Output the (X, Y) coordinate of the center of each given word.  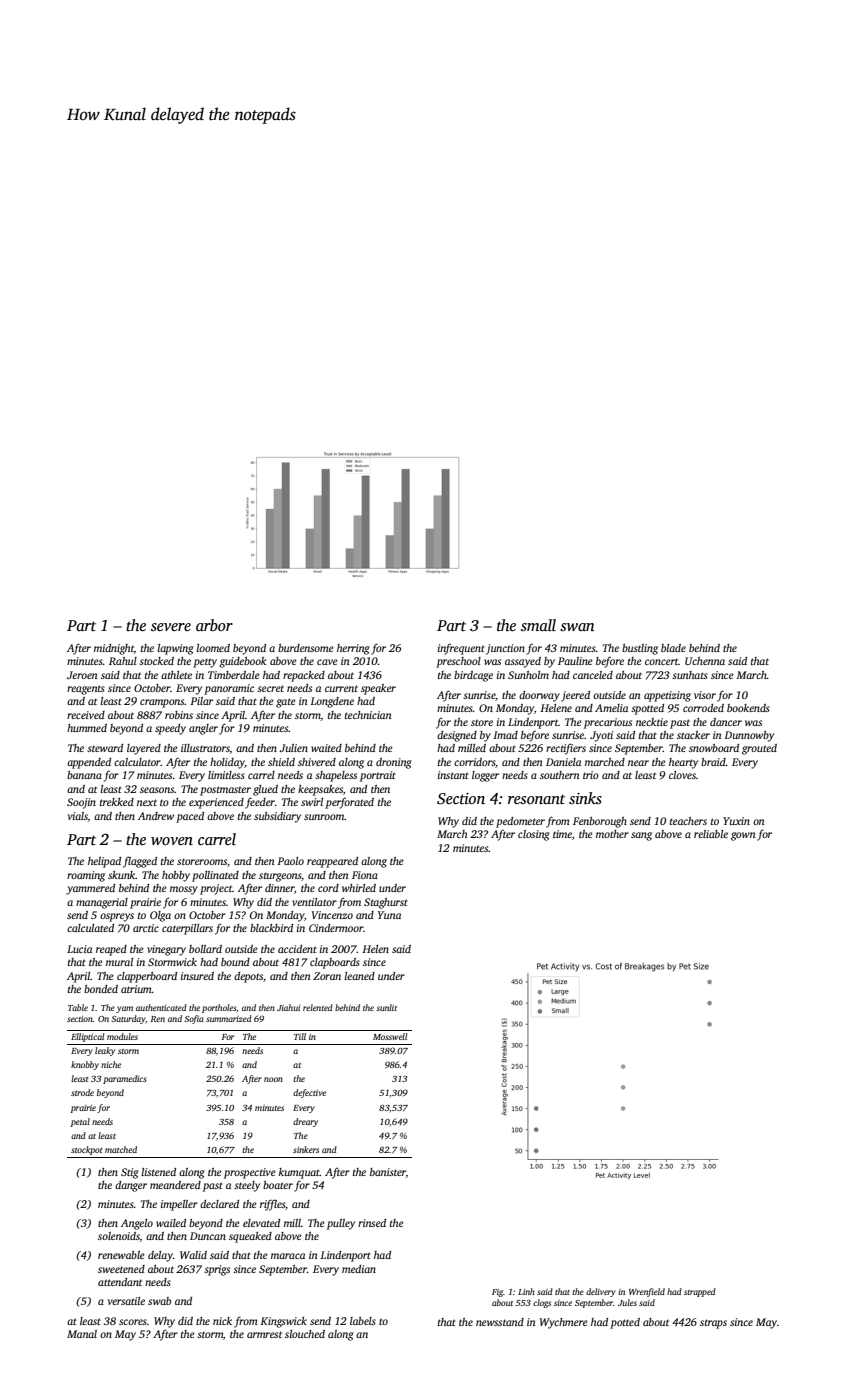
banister (388, 1173)
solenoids (119, 1237)
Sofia (194, 1019)
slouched (305, 1334)
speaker (378, 689)
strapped (700, 1292)
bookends (748, 708)
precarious (608, 723)
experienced (216, 803)
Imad (505, 735)
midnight (114, 649)
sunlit (386, 1007)
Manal (82, 1334)
